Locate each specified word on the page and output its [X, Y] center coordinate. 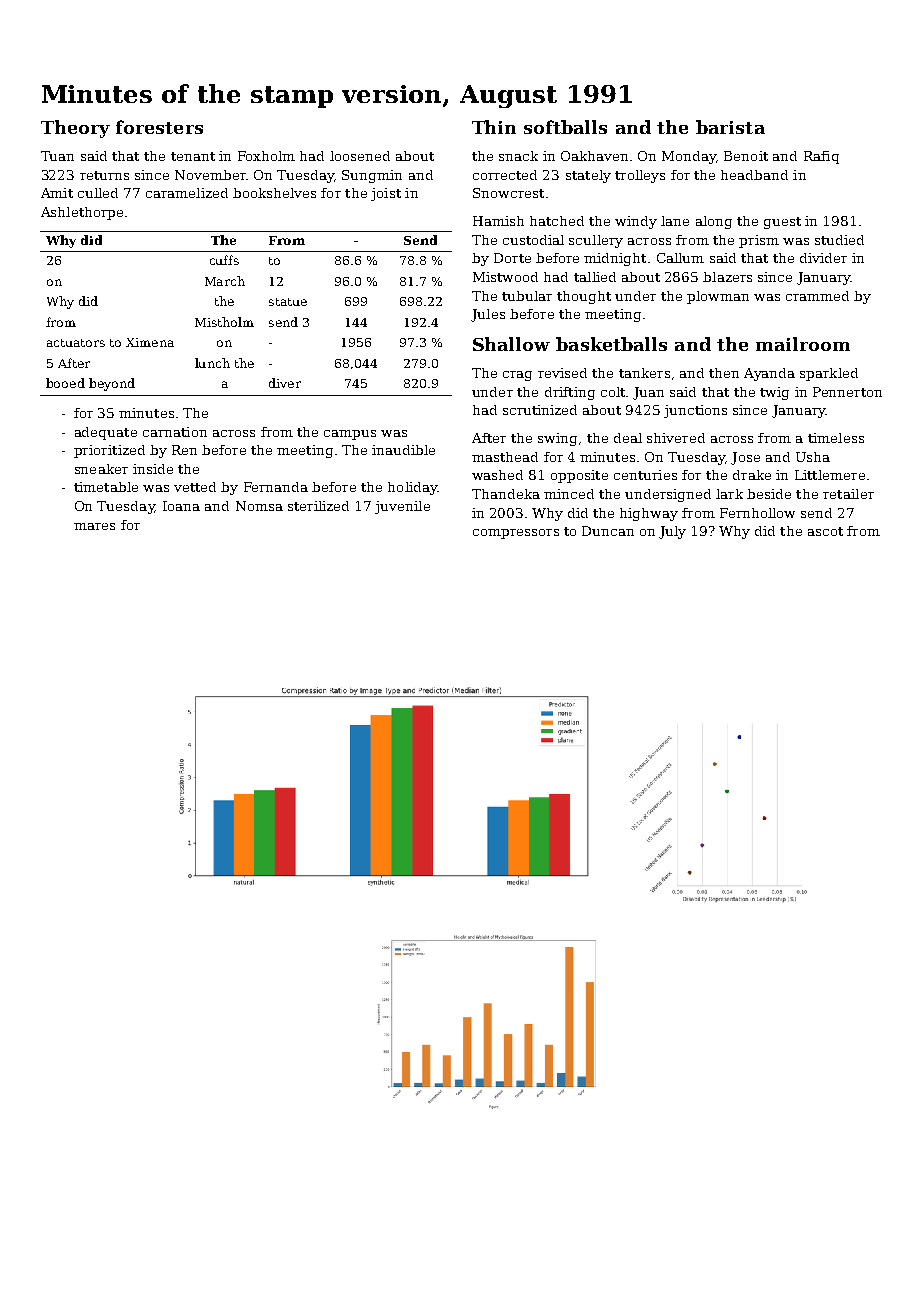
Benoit [746, 156]
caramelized [187, 193]
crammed [817, 296]
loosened [360, 156]
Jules [488, 315]
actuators [76, 343]
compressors [516, 534]
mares [94, 526]
